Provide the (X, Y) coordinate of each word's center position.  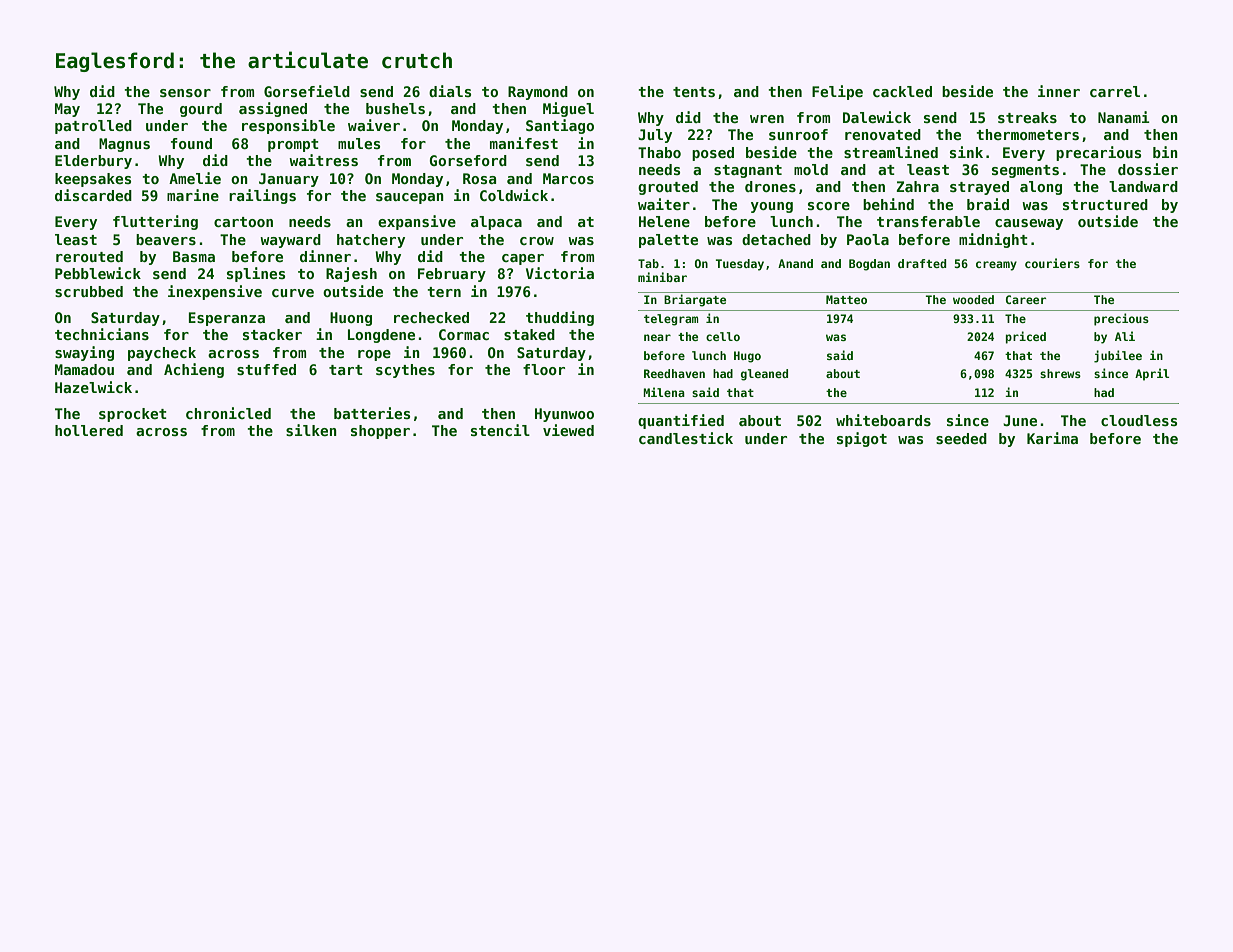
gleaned (764, 375)
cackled (902, 91)
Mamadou (84, 369)
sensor (185, 93)
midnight (993, 240)
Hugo (747, 357)
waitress (323, 160)
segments (1025, 171)
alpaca (496, 223)
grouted (668, 188)
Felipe (837, 92)
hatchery (371, 241)
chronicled (228, 413)
